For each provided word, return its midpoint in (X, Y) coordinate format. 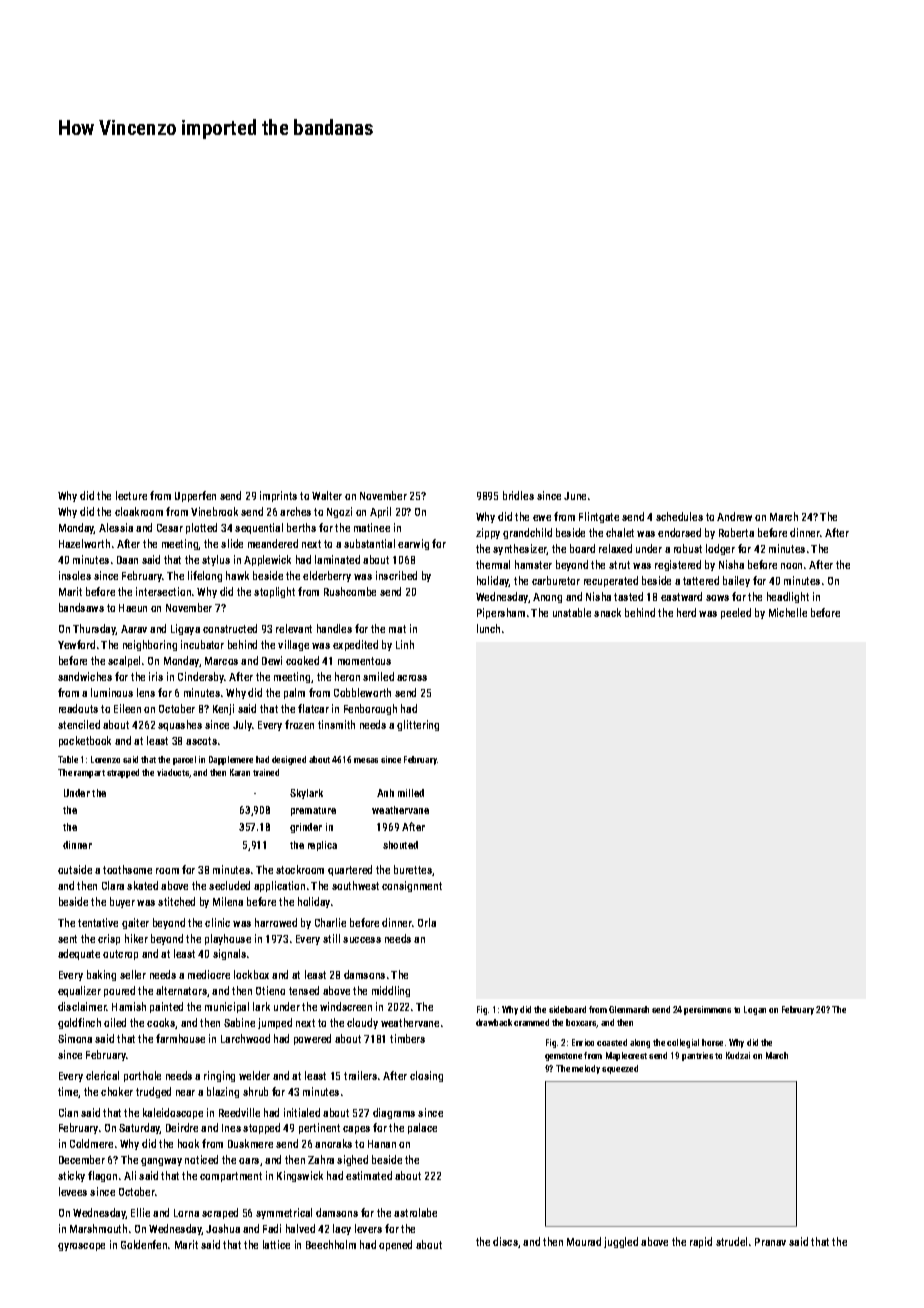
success (362, 940)
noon (791, 566)
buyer (122, 902)
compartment (231, 1177)
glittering (418, 725)
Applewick (267, 560)
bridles (518, 495)
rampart (89, 774)
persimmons (707, 1010)
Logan (755, 1010)
